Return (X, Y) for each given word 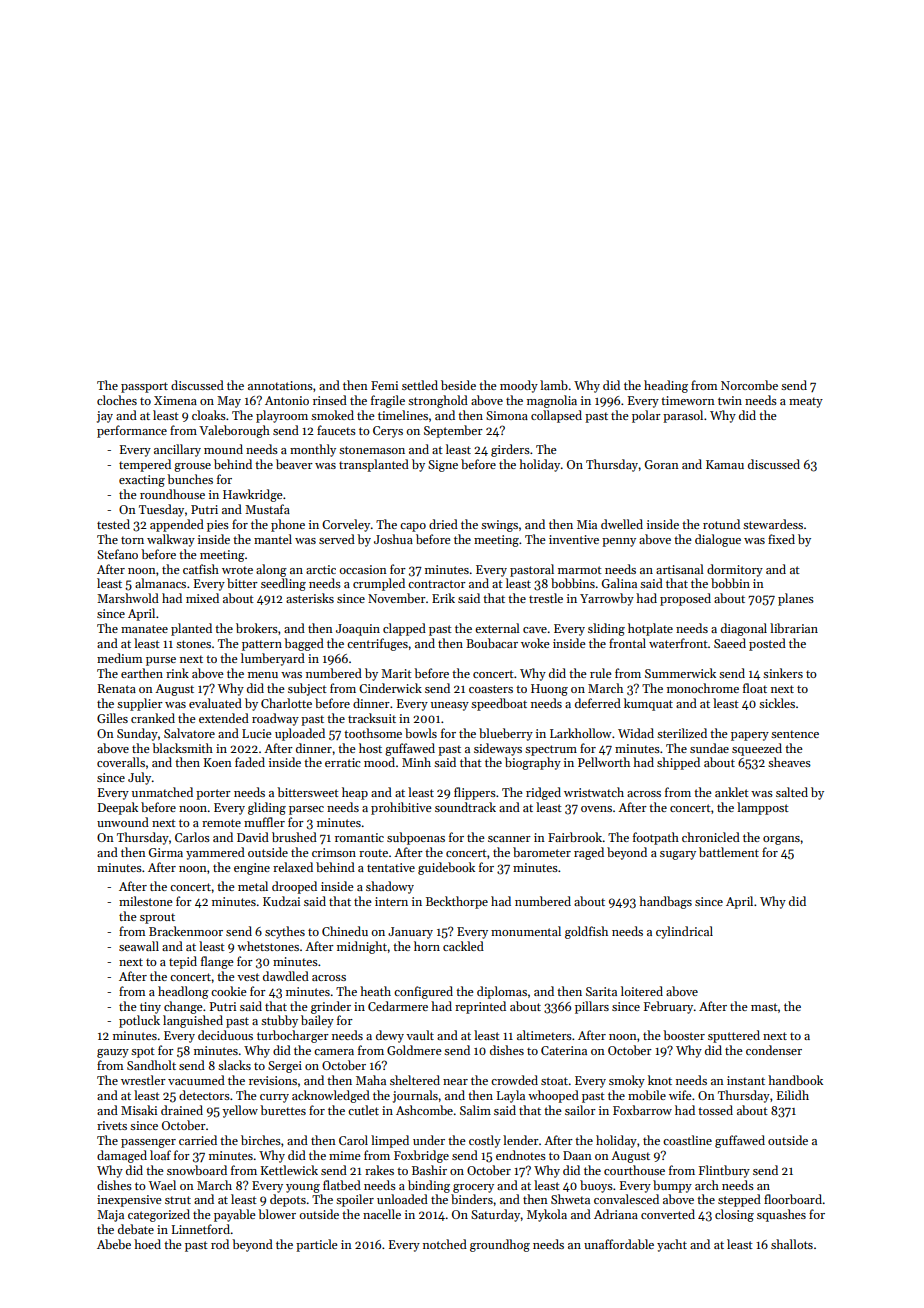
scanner (509, 839)
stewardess (773, 524)
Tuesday (161, 510)
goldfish (586, 932)
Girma (166, 852)
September (453, 431)
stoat (554, 1081)
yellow (240, 1111)
